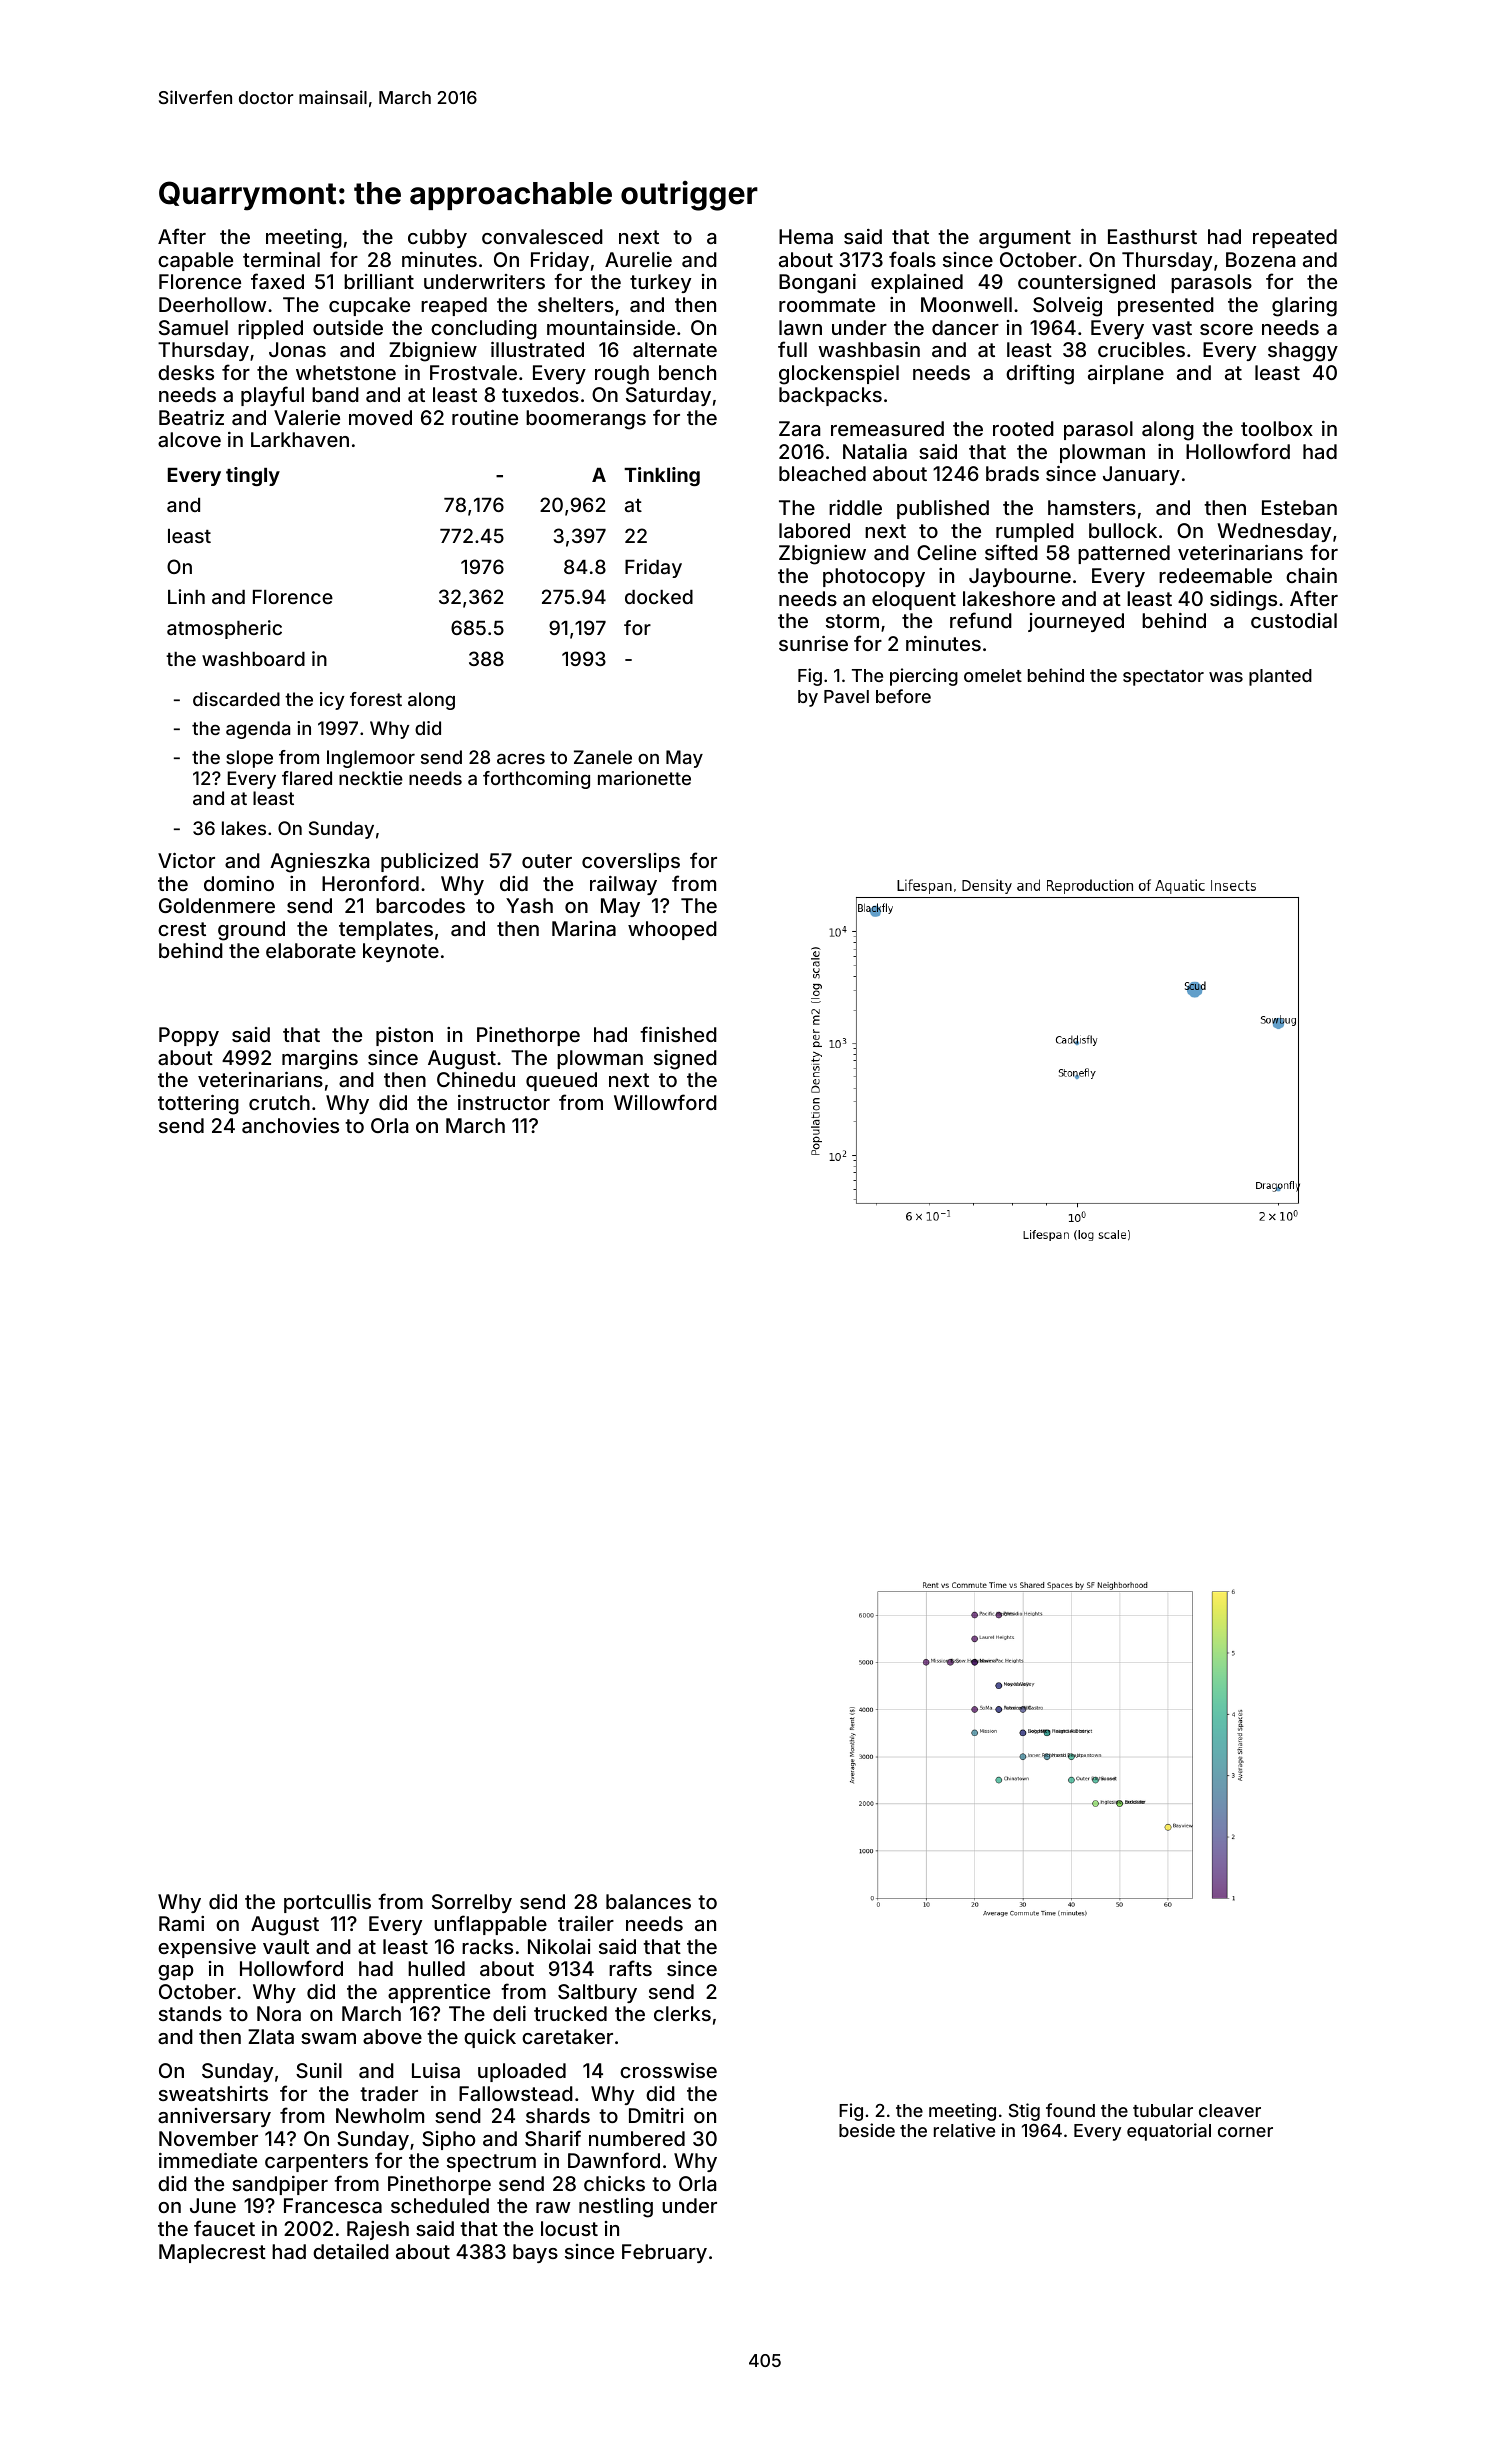 This document has width=1496, height=2464. I want to click on finished, so click(678, 1034).
